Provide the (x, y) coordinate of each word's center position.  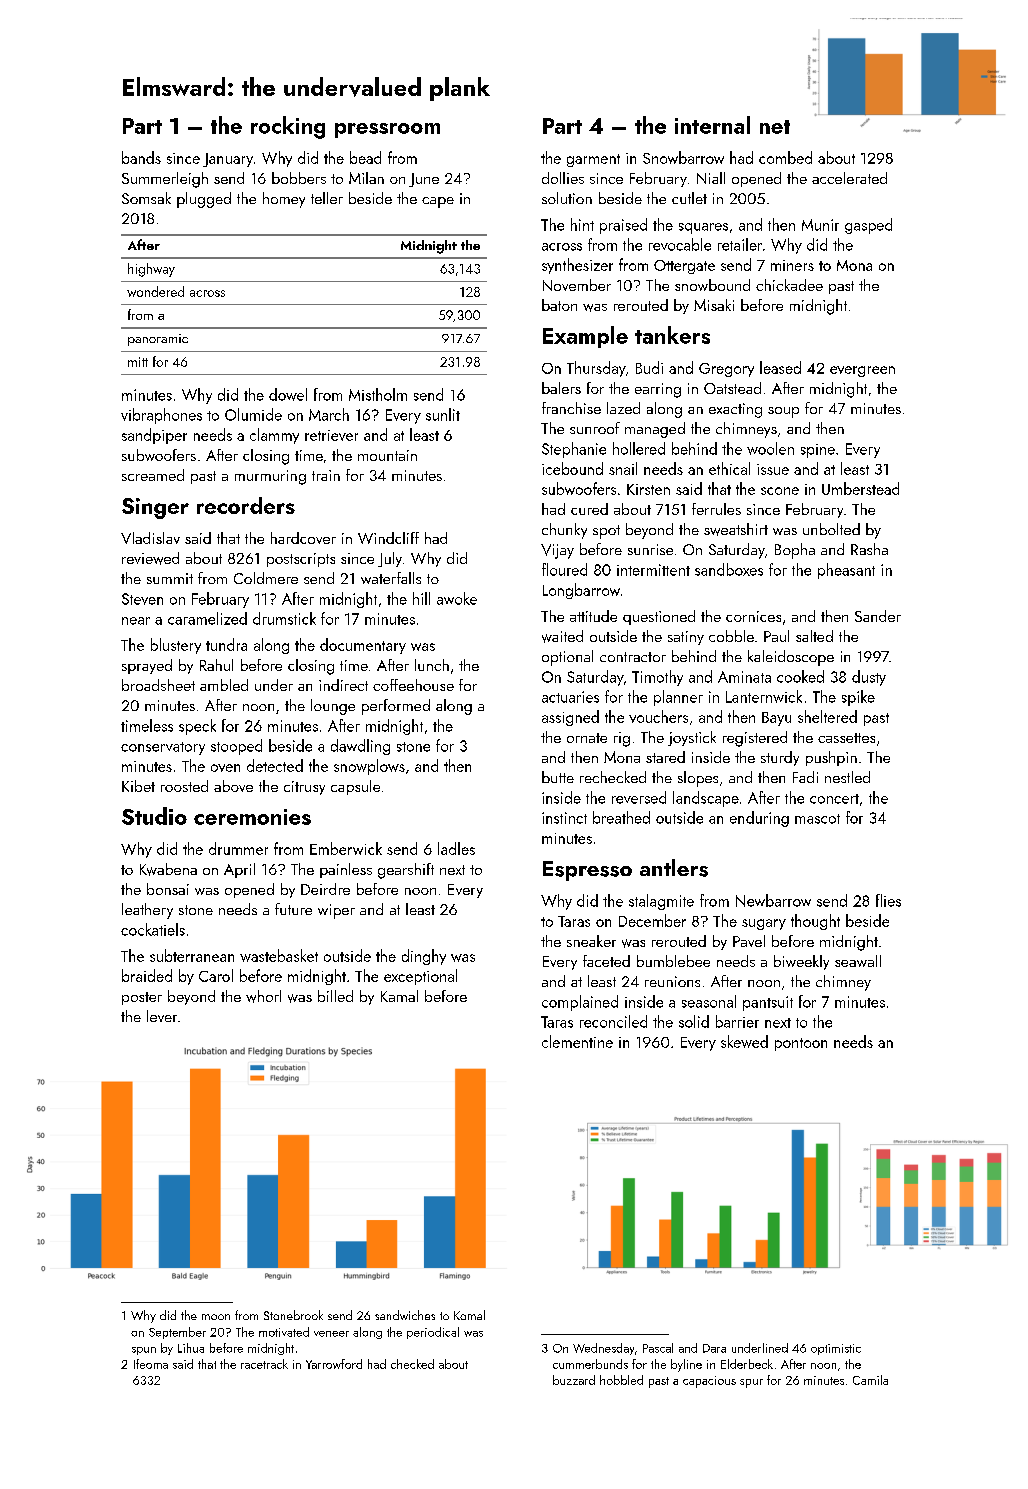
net (775, 127)
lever (162, 1016)
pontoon (801, 1044)
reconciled (613, 1021)
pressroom (387, 130)
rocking (288, 127)
